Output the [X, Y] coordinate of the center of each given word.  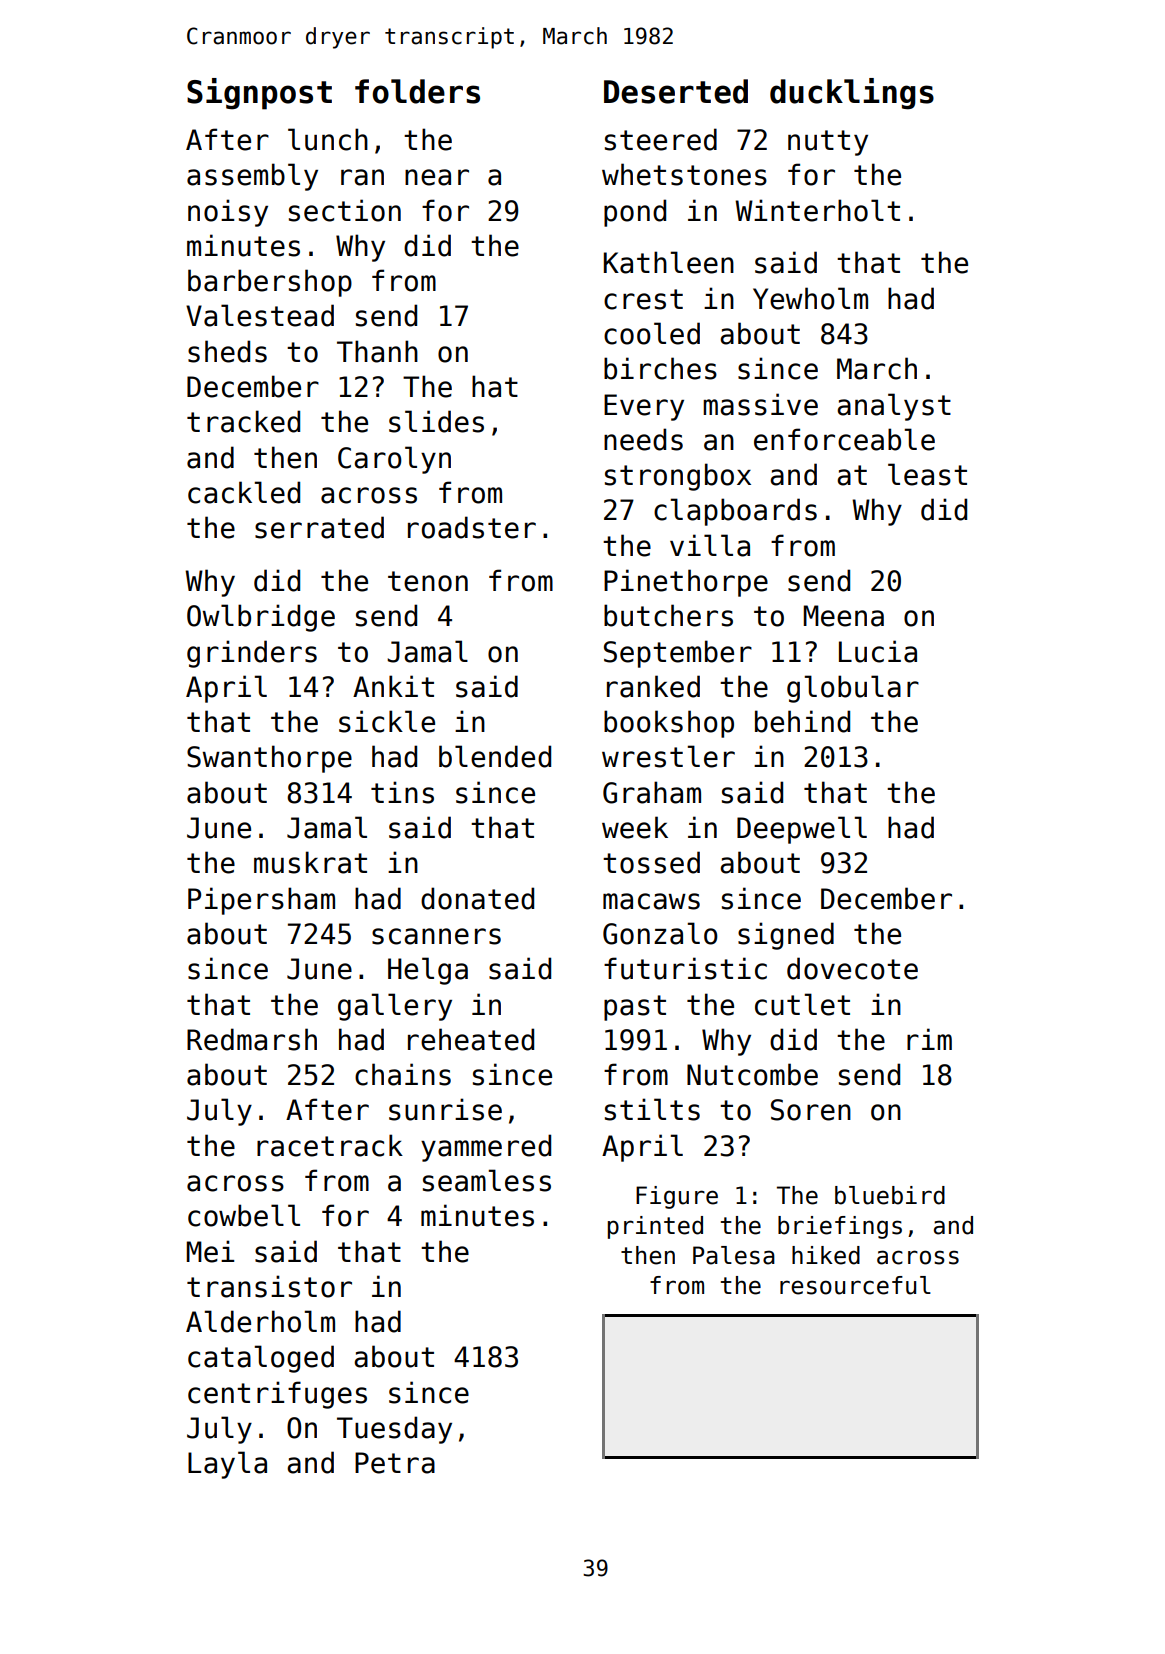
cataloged [261, 1359]
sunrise [445, 1109]
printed [655, 1227]
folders [417, 91]
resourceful [855, 1285]
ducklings [852, 94]
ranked [653, 686]
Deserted [676, 91]
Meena [843, 616]
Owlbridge [261, 618]
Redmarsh [252, 1039]
